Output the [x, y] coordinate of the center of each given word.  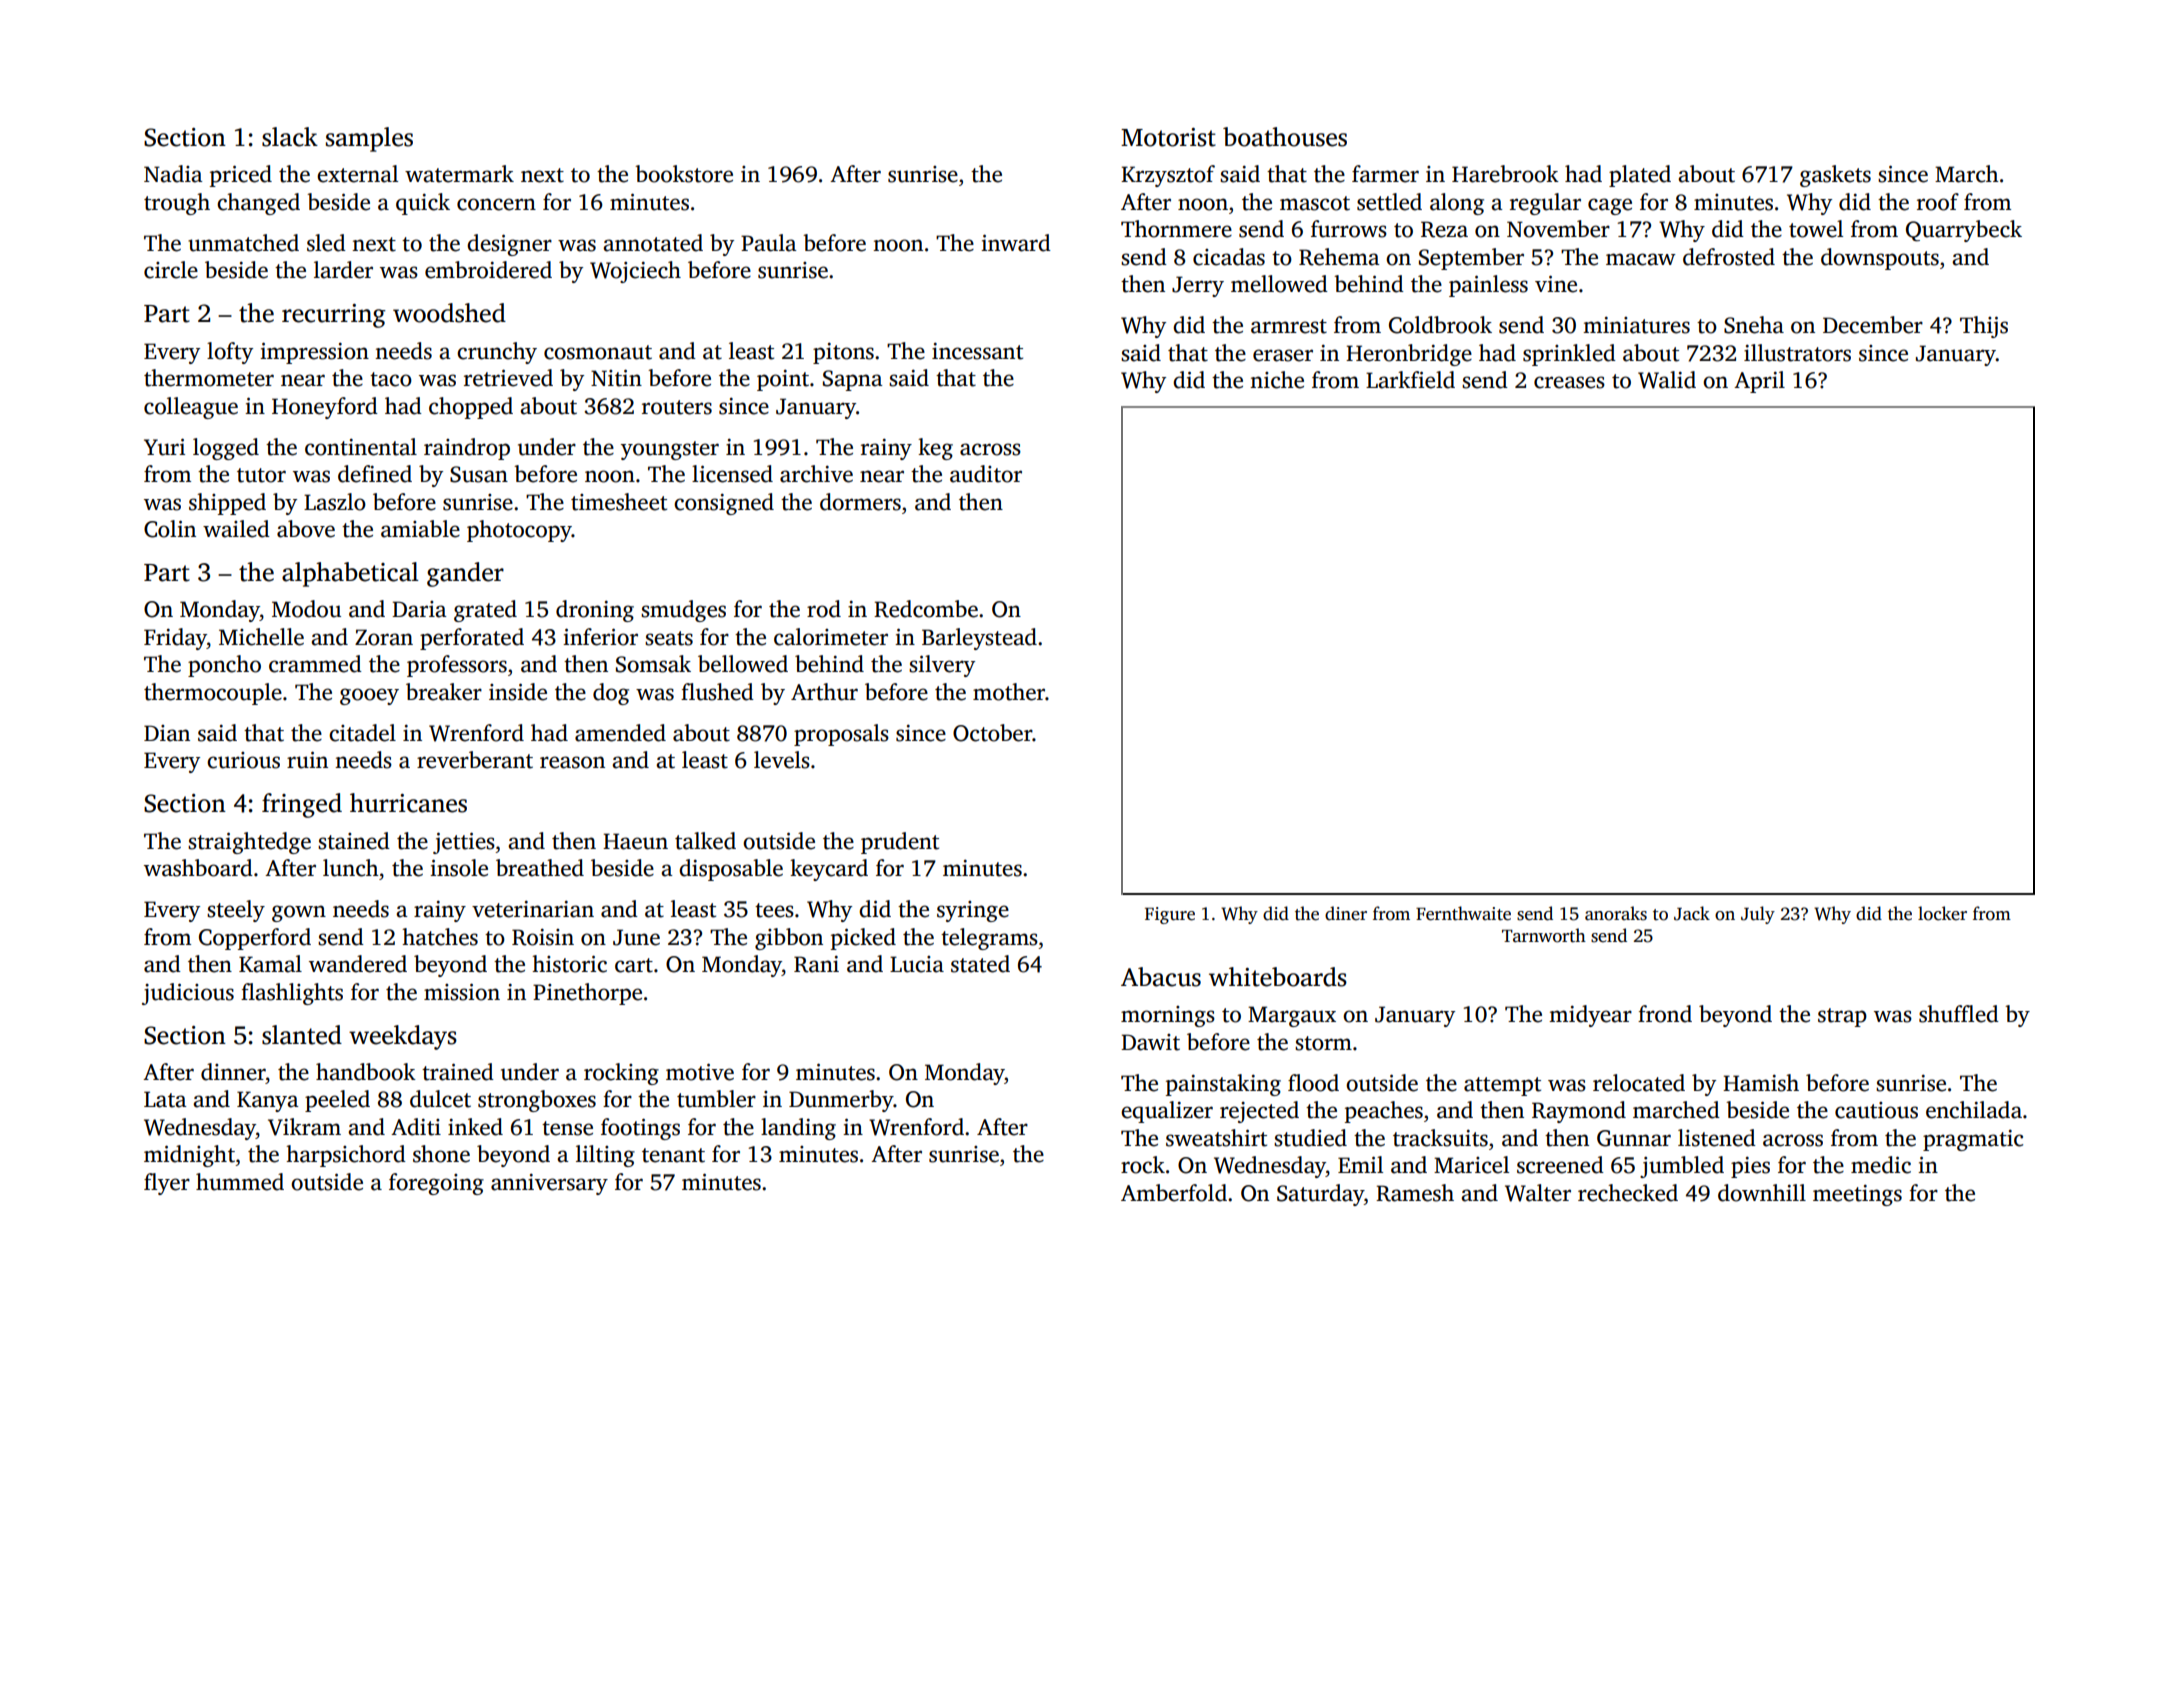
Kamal [270, 964]
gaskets [1835, 176]
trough [177, 204]
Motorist [1168, 137]
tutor [261, 475]
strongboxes [537, 1101]
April [1759, 382]
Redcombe [926, 609]
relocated [1639, 1083]
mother [1009, 692]
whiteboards [1278, 977]
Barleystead [979, 639]
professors [457, 666]
